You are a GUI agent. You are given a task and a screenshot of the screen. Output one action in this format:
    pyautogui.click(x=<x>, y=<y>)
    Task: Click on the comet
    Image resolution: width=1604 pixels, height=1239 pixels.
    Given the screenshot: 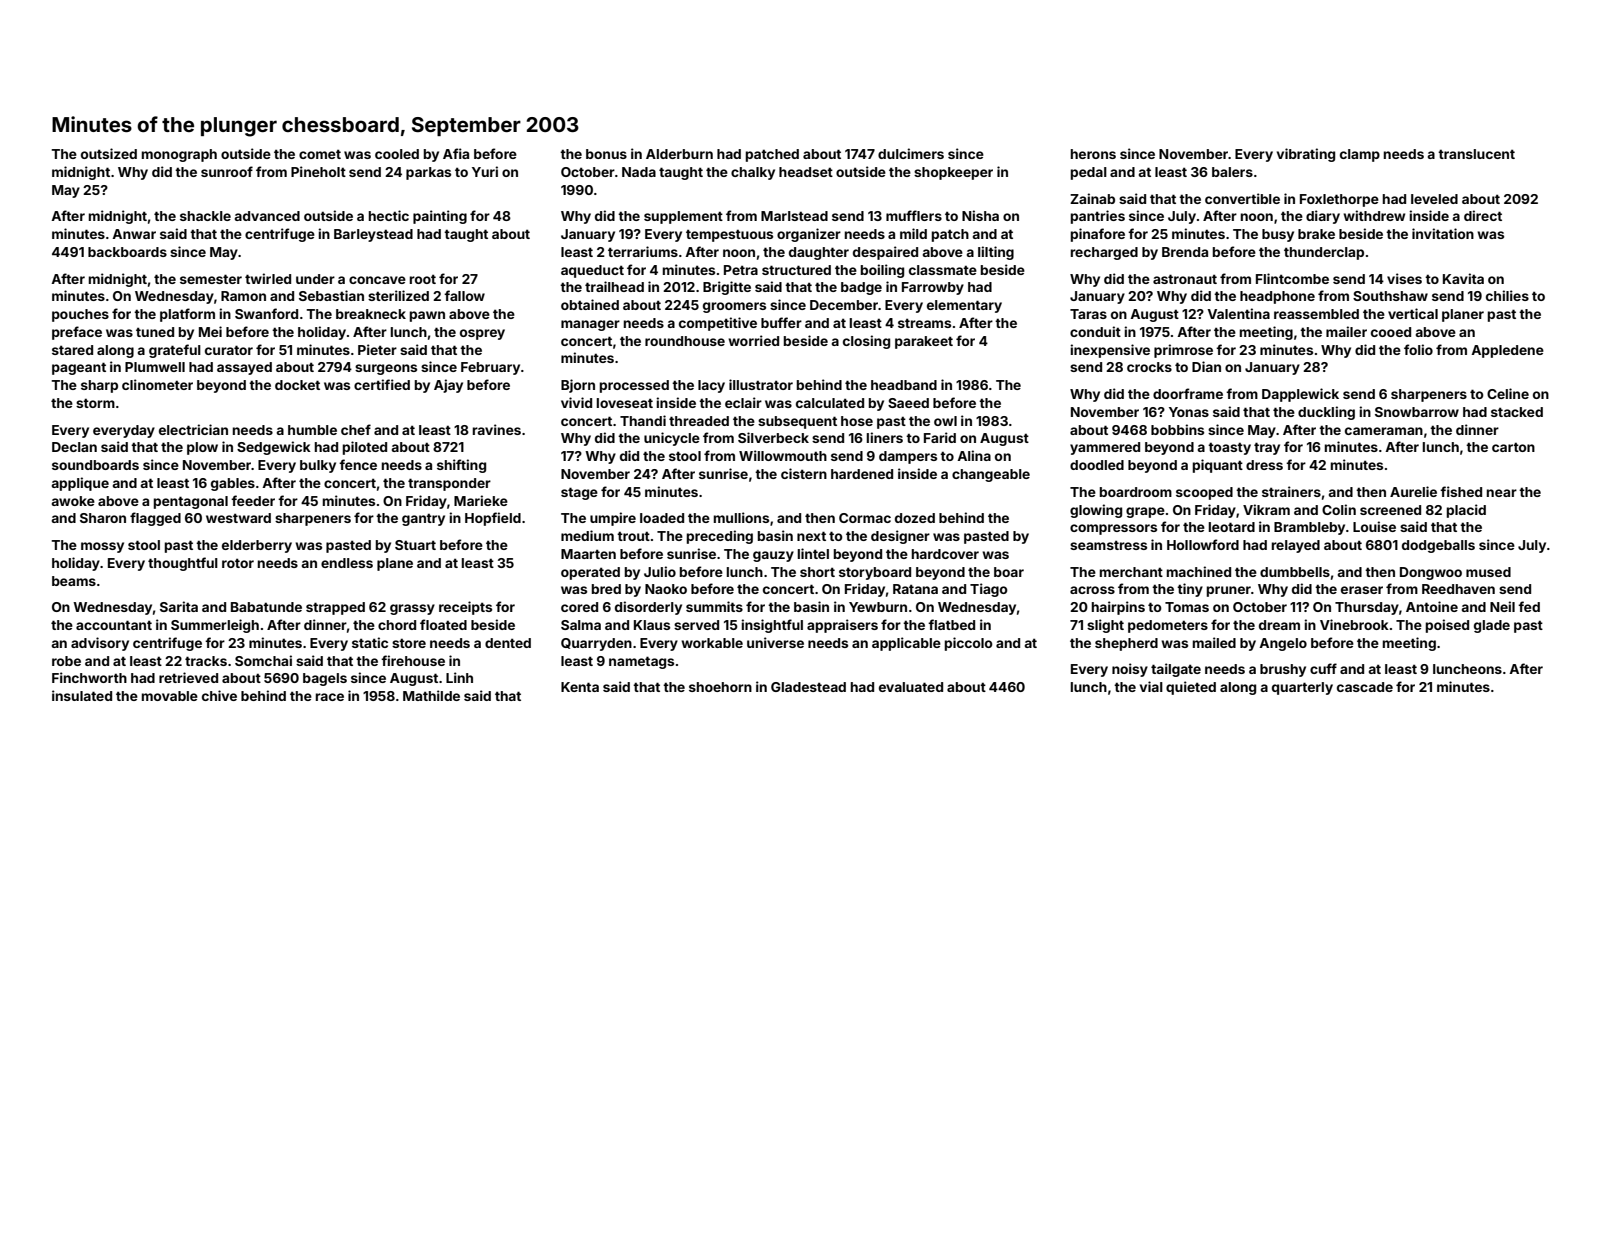 What is the action you would take?
    pyautogui.click(x=320, y=154)
